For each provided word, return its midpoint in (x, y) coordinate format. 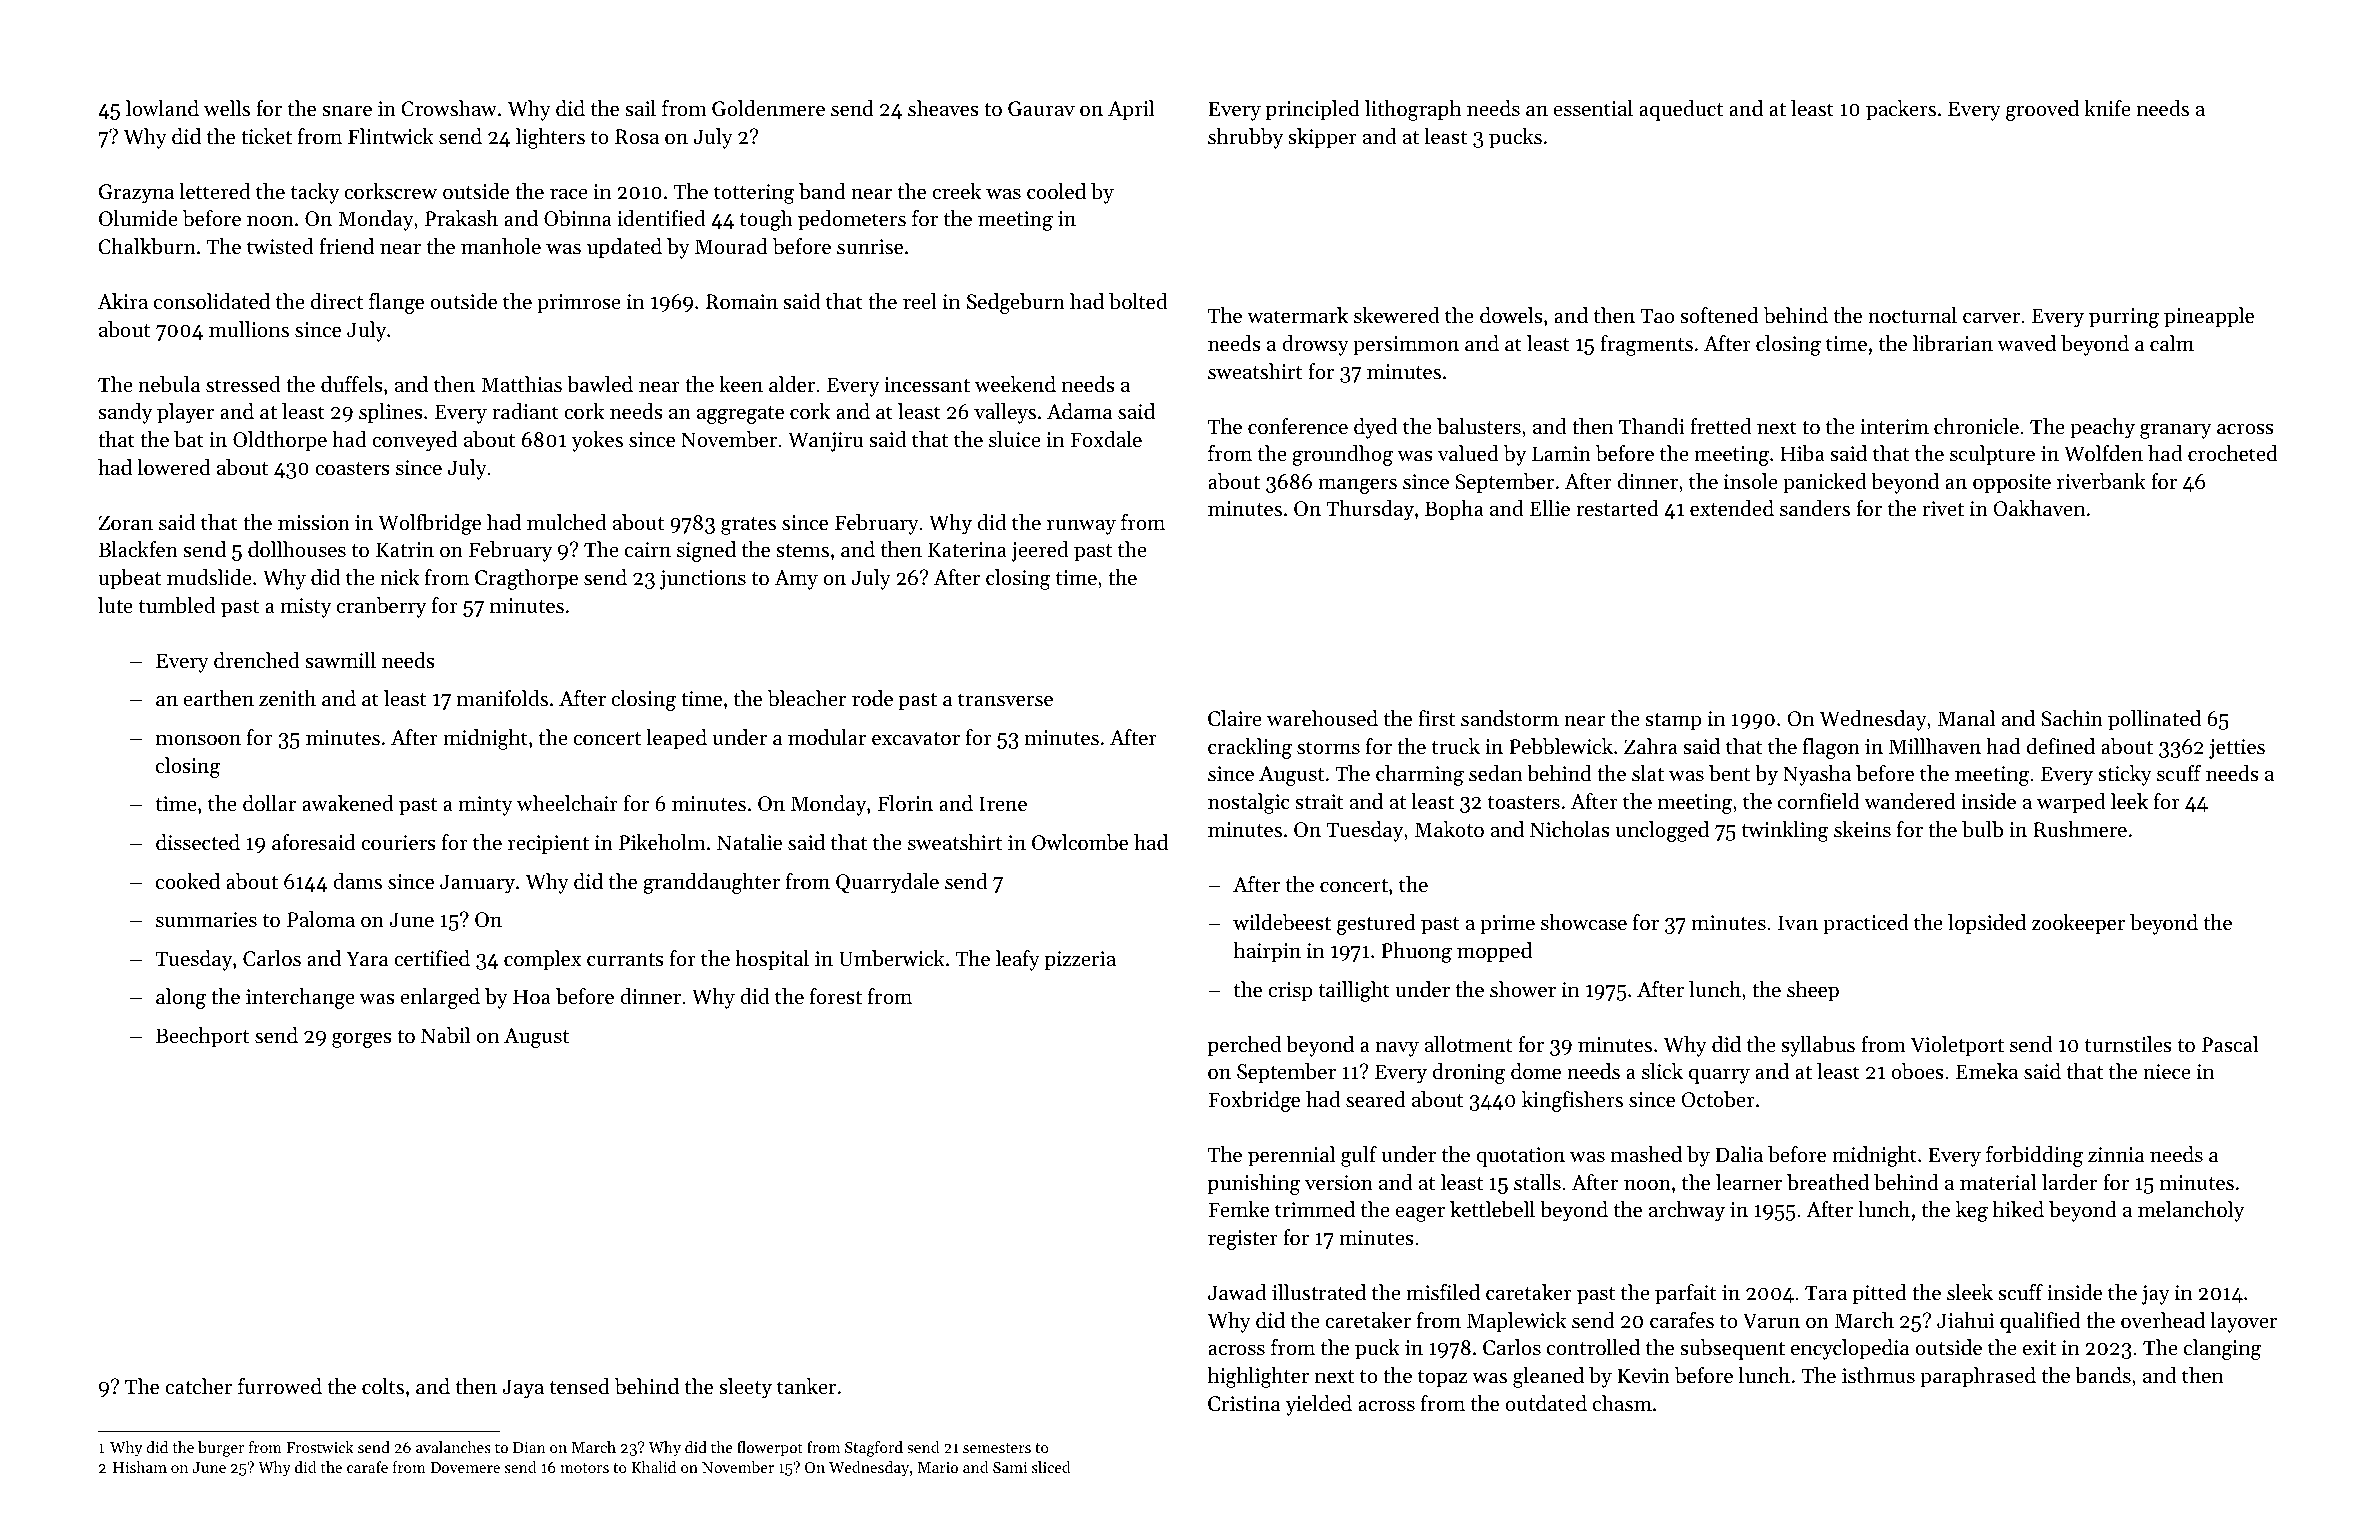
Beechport (202, 1037)
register (1243, 1240)
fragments (1647, 345)
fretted (1721, 426)
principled (1312, 110)
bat (189, 439)
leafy (1018, 960)
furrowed (280, 1386)
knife (2107, 108)
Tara (1826, 1292)
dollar (269, 803)
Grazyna (136, 194)
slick (1662, 1071)
